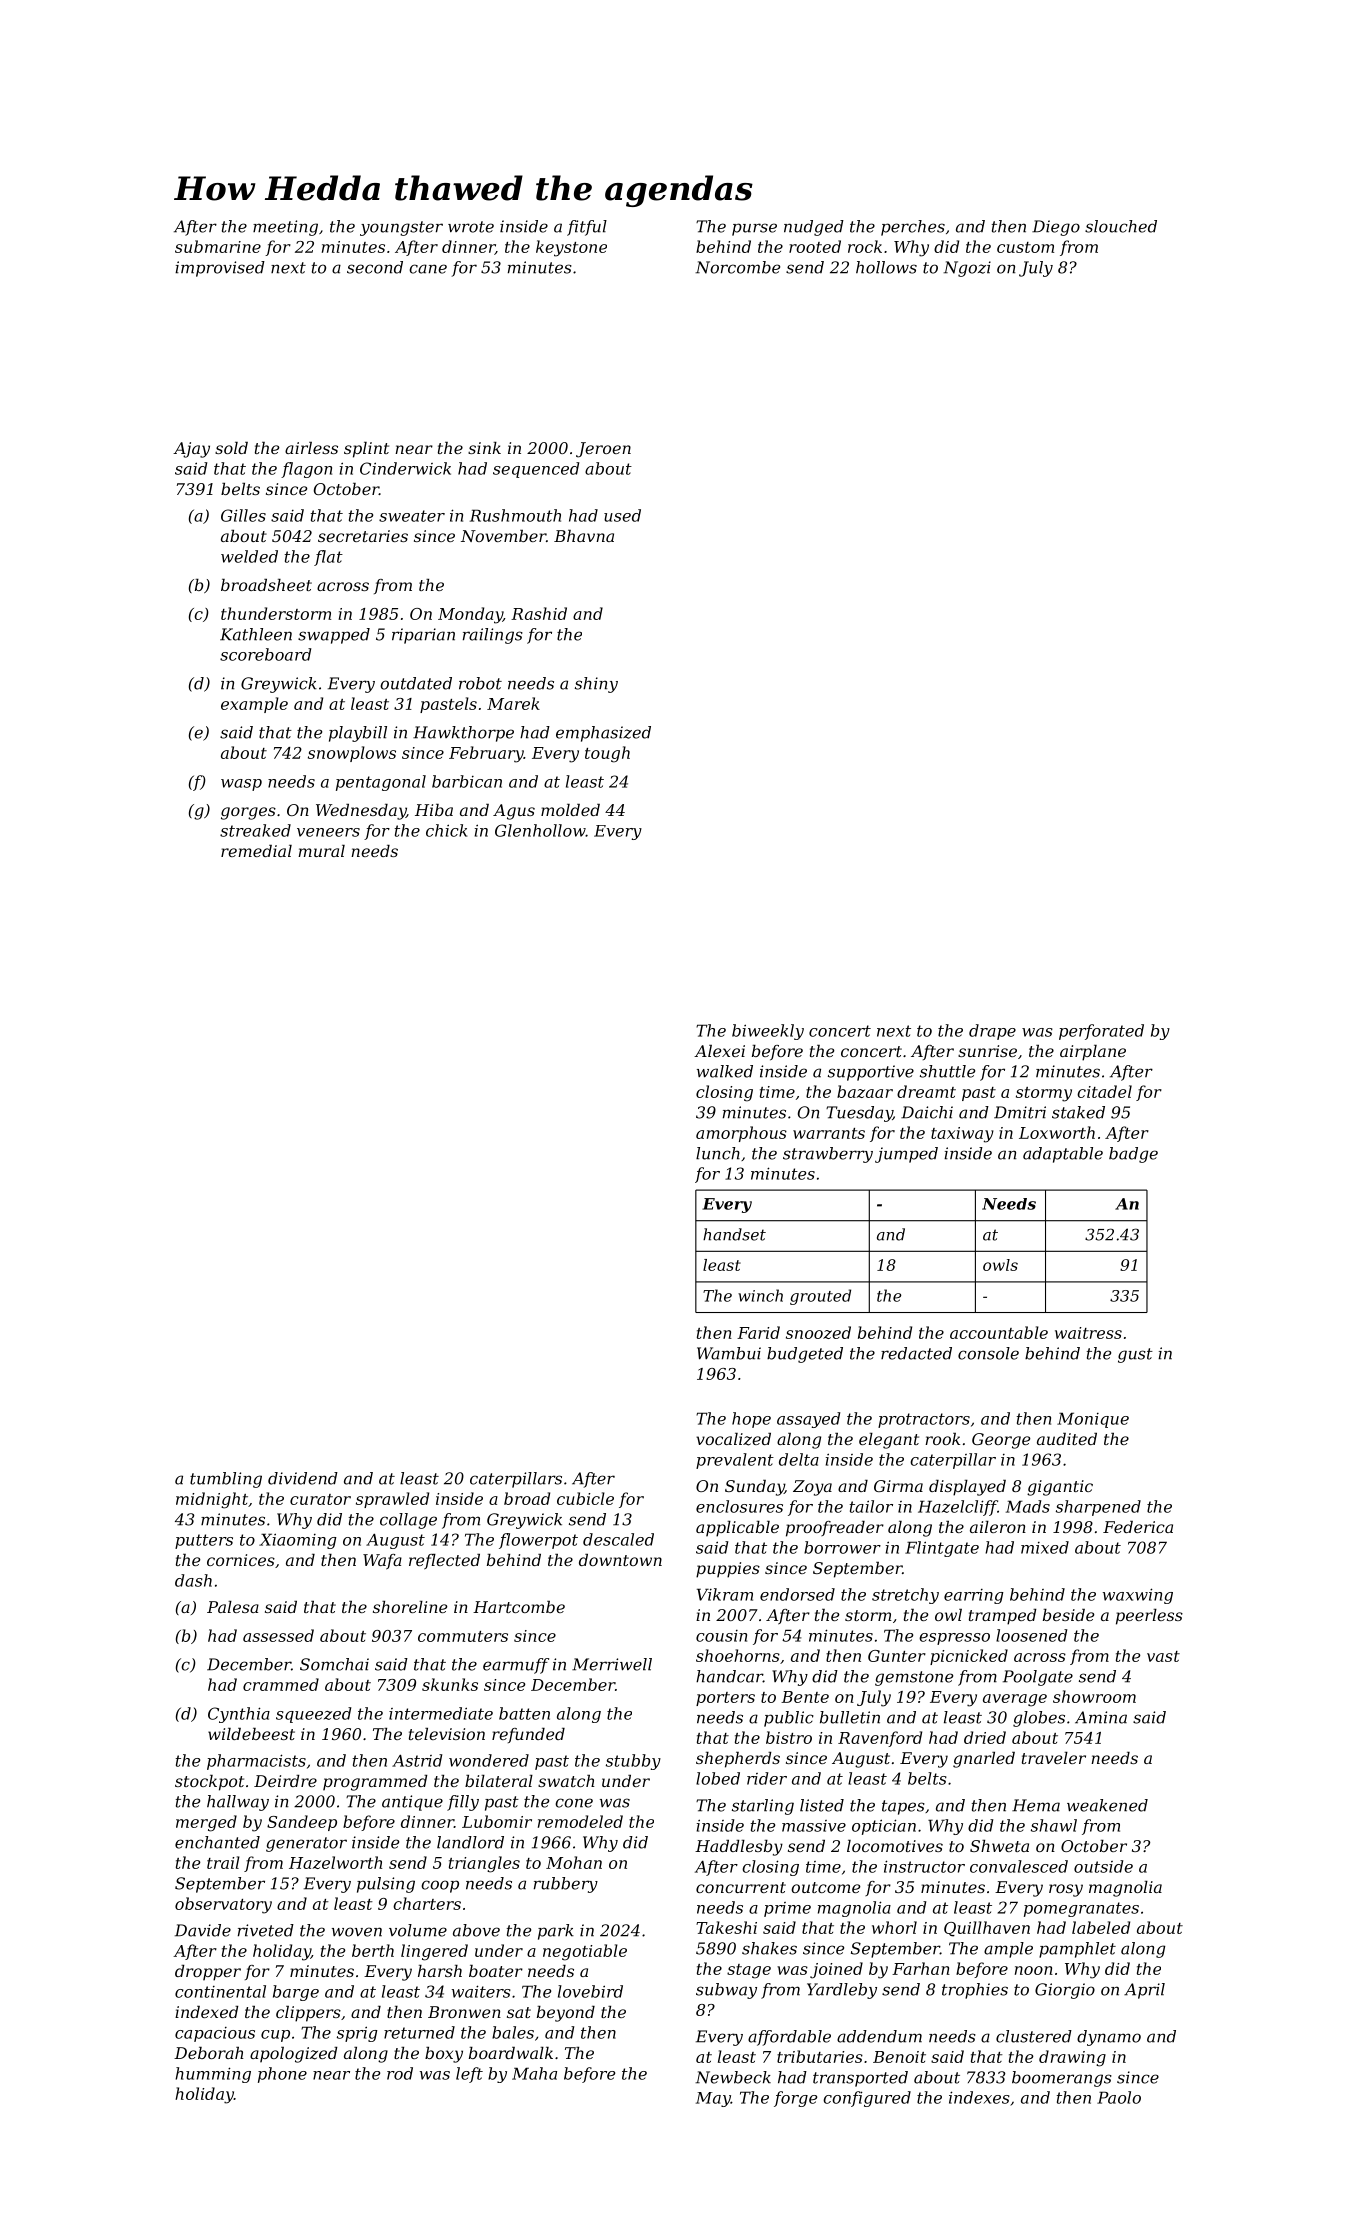 The height and width of the screenshot is (2239, 1359). I want to click on used, so click(622, 515).
